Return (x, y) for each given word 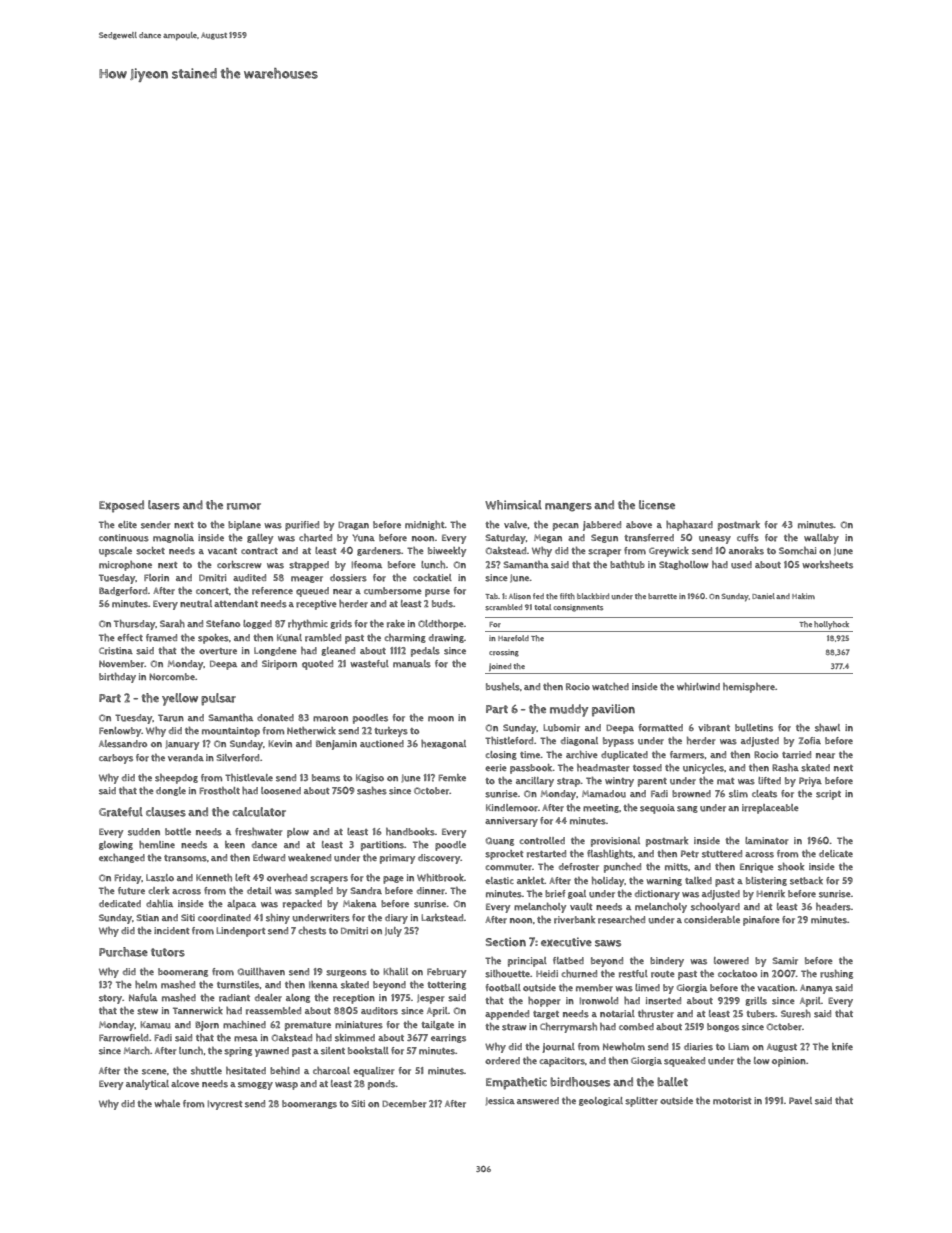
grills (756, 1001)
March (137, 1051)
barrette (662, 596)
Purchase (123, 952)
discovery (439, 859)
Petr (690, 854)
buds (442, 604)
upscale (115, 552)
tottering (446, 985)
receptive (316, 605)
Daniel (763, 596)
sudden (144, 832)
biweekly (447, 552)
